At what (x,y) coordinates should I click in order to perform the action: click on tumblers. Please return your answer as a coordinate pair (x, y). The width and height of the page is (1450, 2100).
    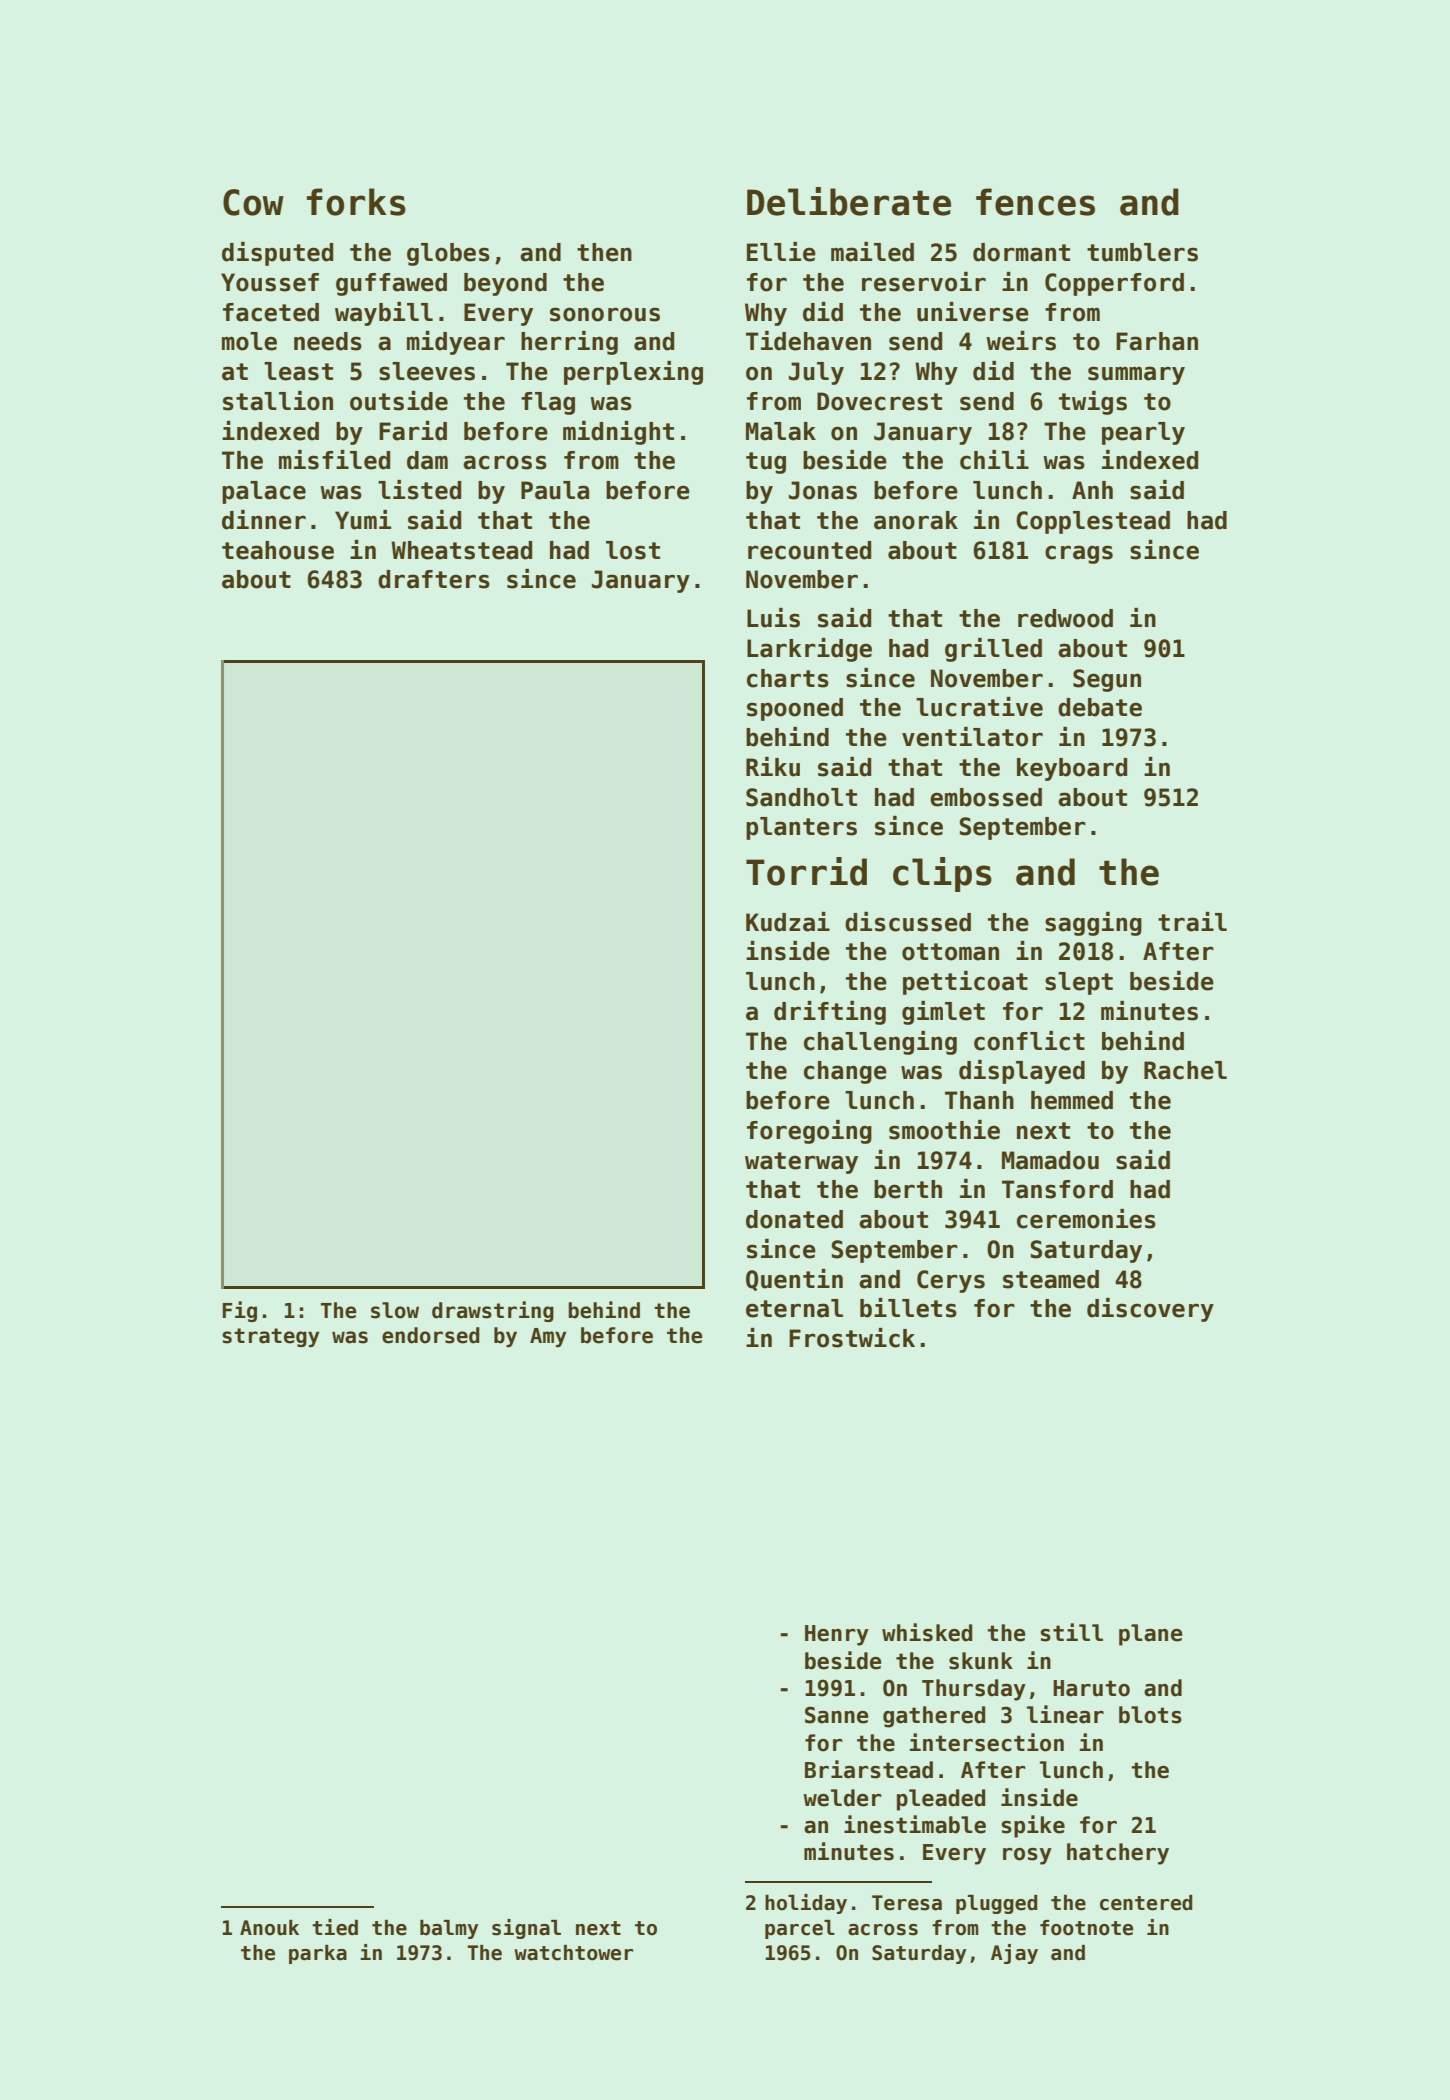
    Looking at the image, I should click on (1142, 252).
